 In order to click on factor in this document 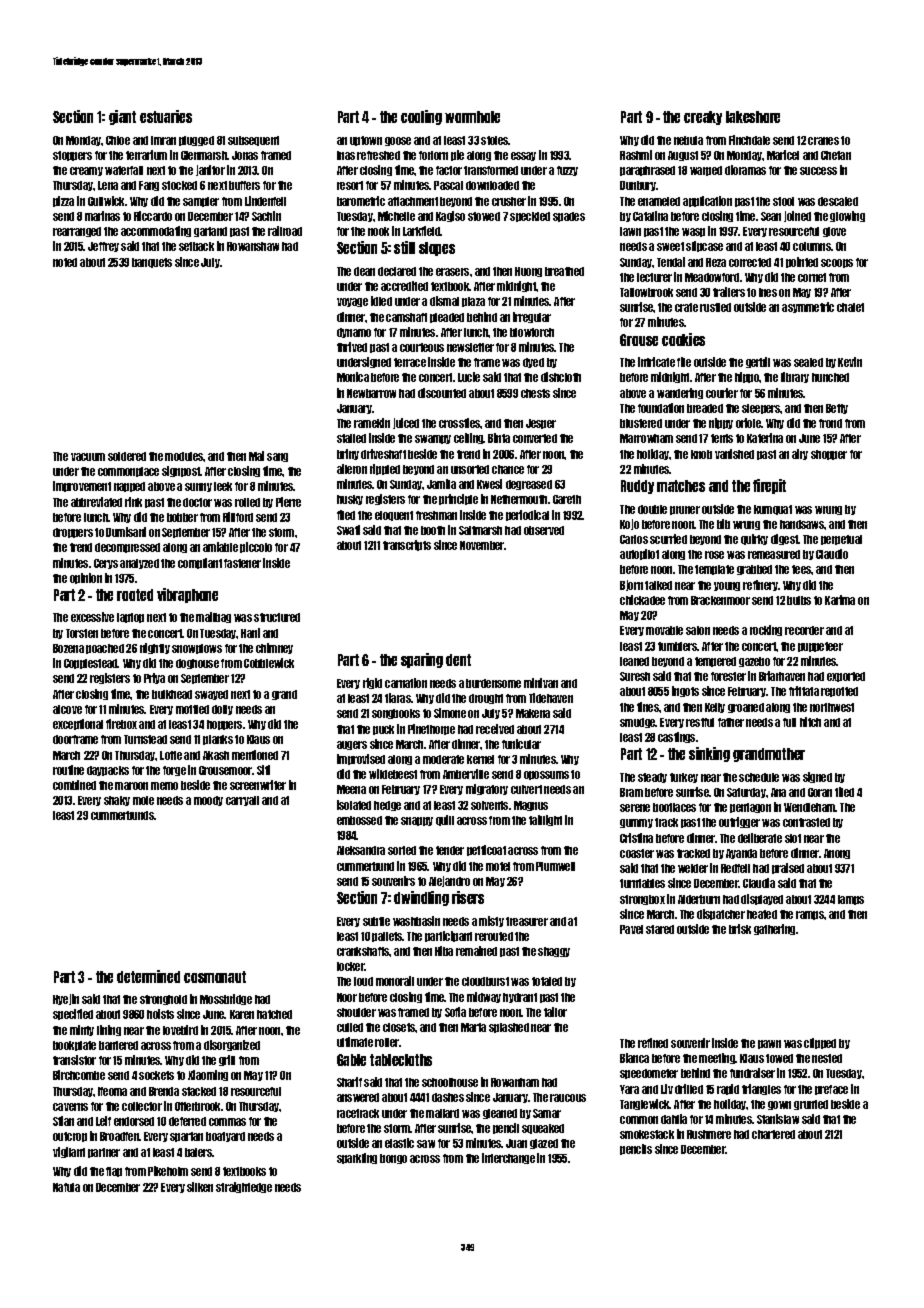, I will do `click(449, 170)`.
